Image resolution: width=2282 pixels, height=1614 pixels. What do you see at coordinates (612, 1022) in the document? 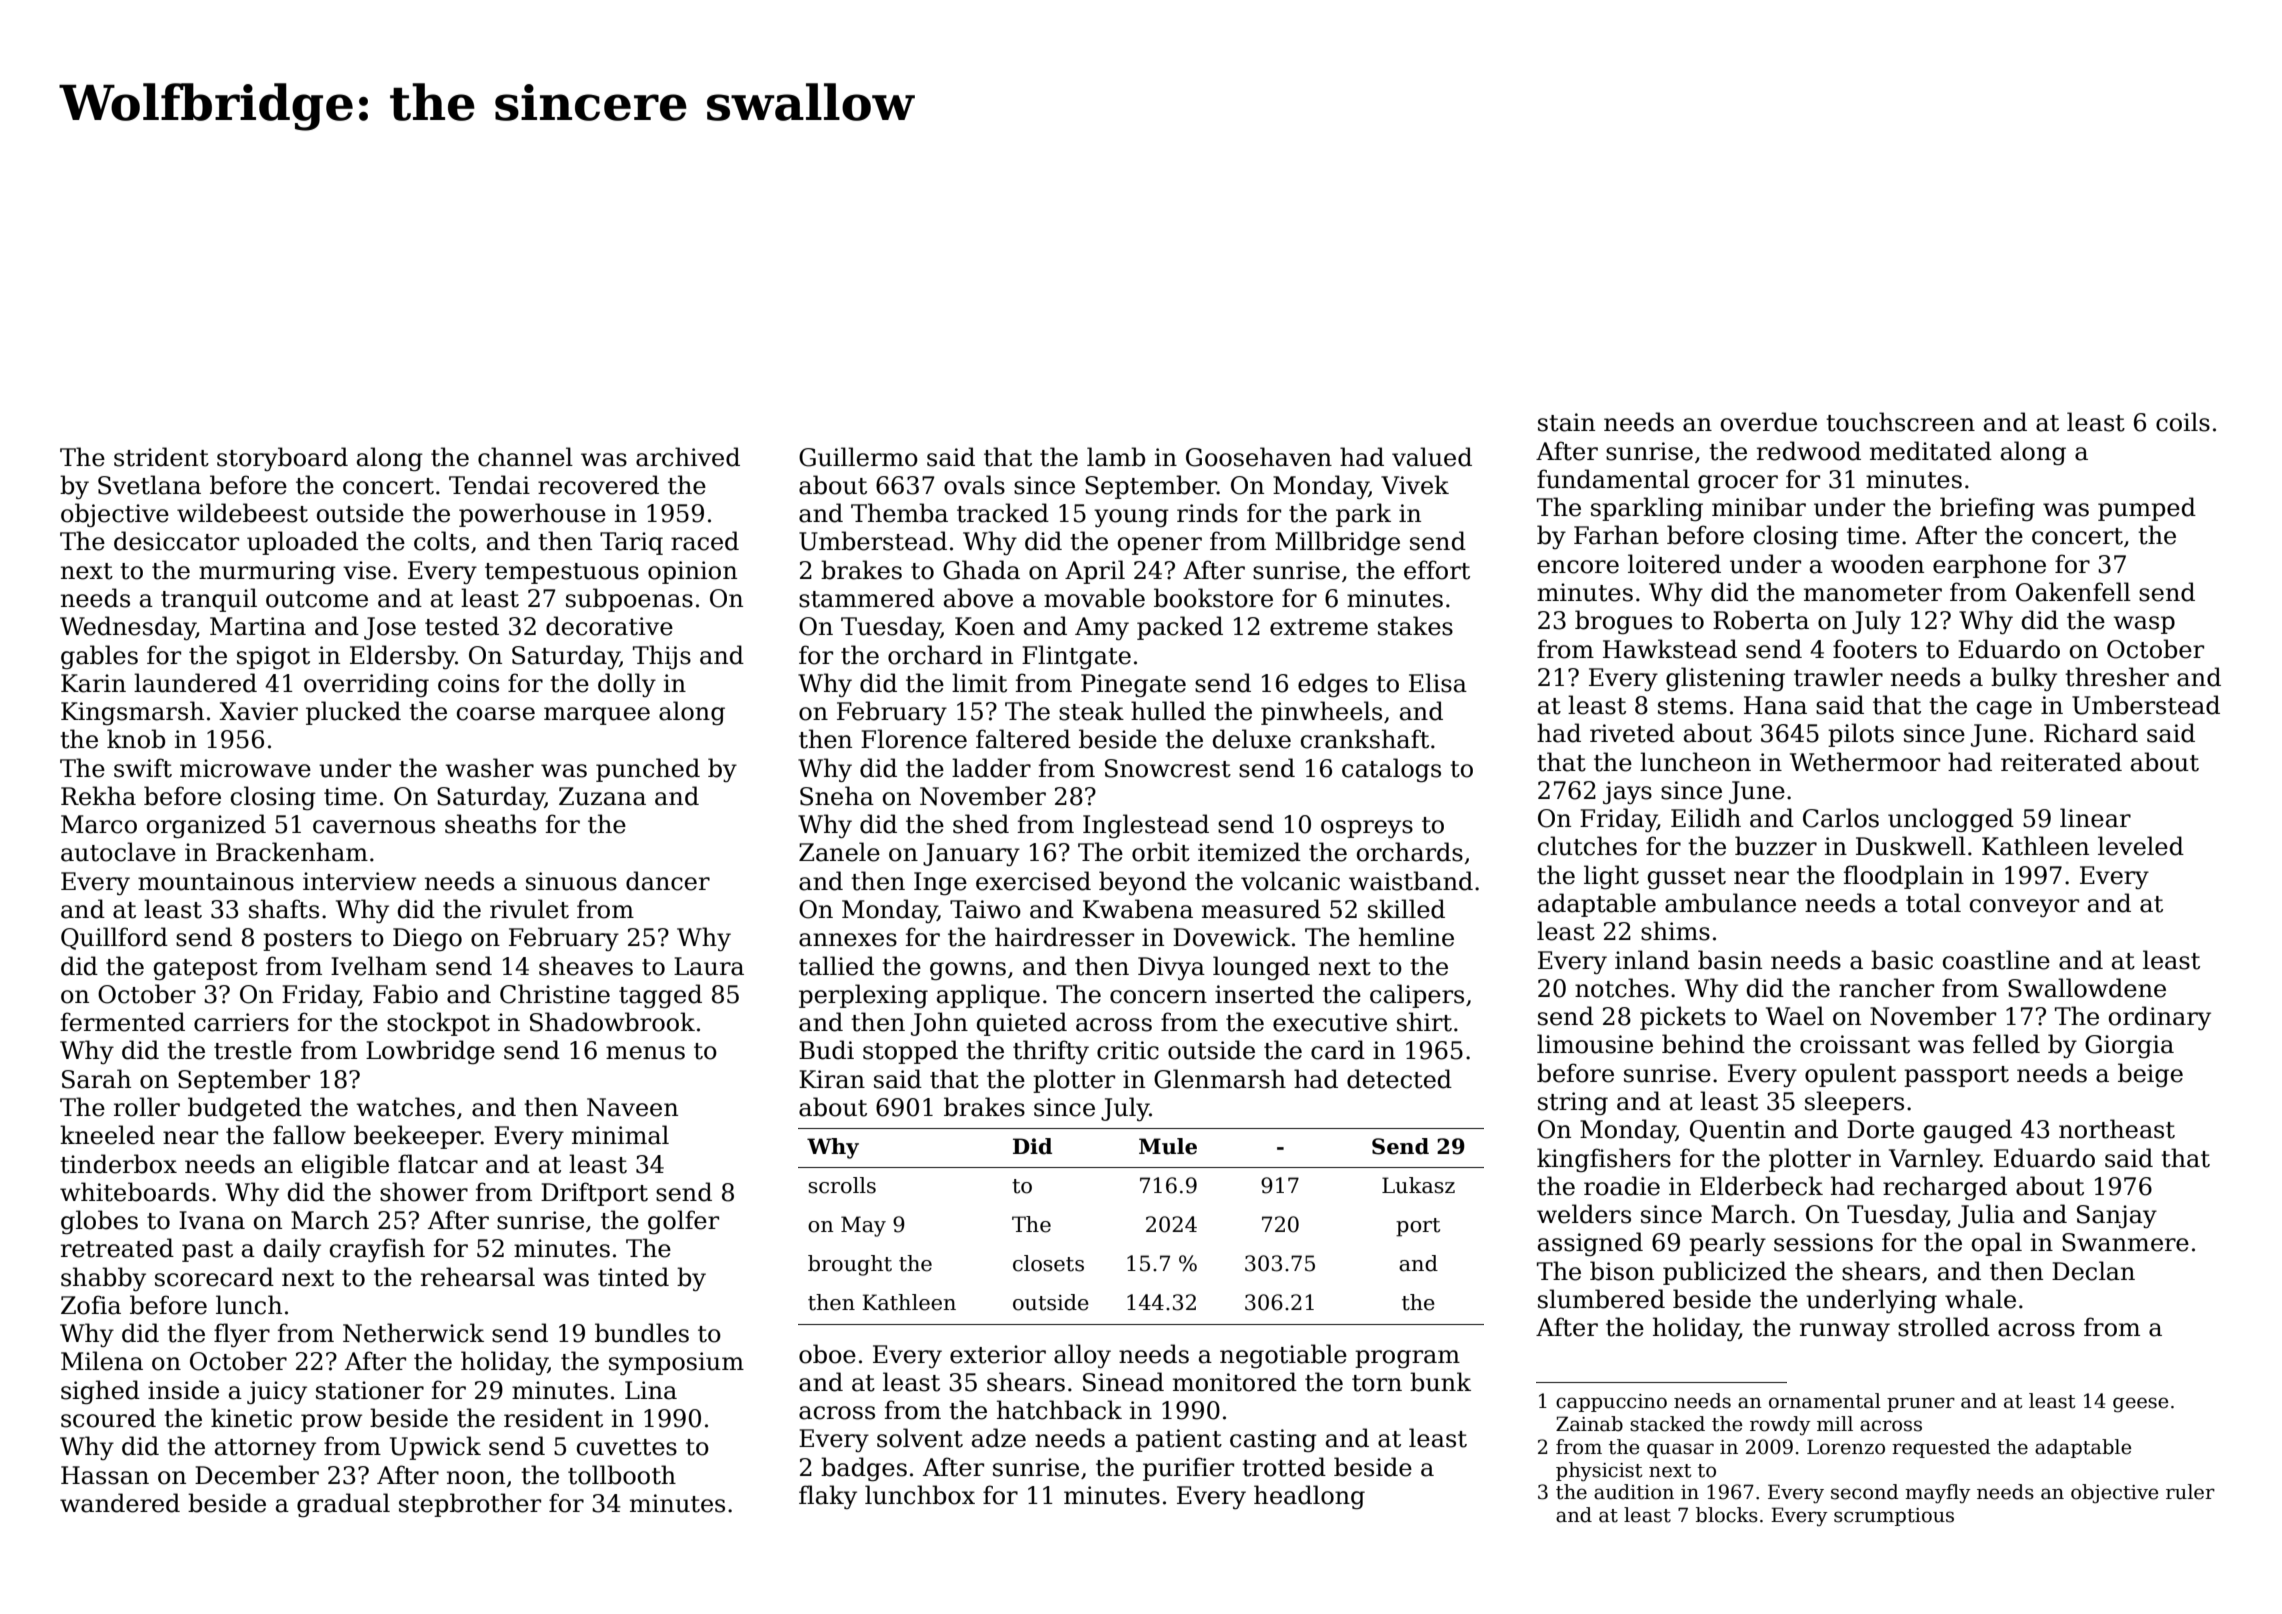
I see `Shadowbrook` at bounding box center [612, 1022].
